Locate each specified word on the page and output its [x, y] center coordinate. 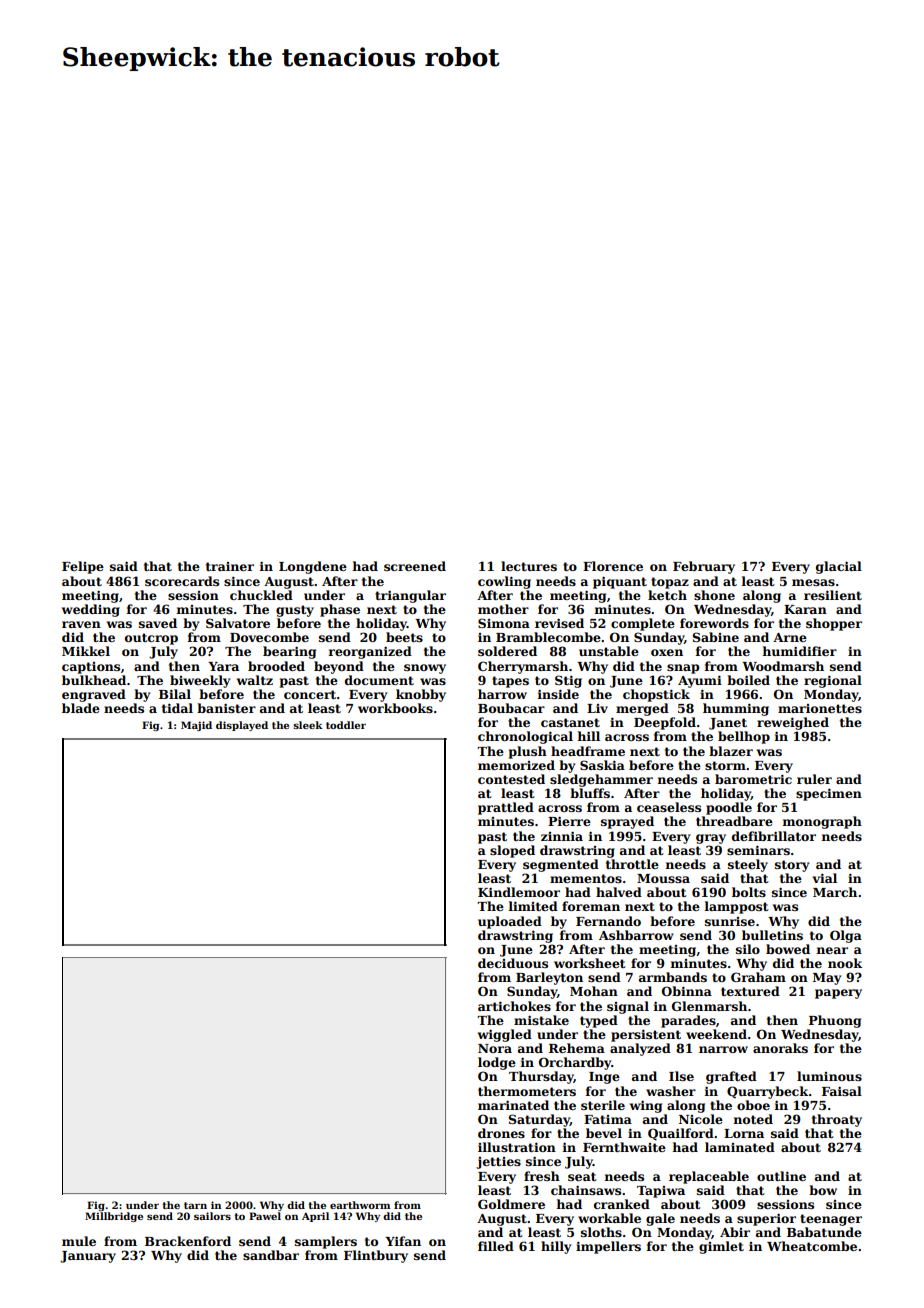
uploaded [510, 922]
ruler [814, 779]
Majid [196, 726]
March [835, 892]
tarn [195, 1205]
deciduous [513, 963]
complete [643, 624]
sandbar [271, 1255]
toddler [346, 725]
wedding [91, 610]
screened [415, 566]
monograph [822, 822]
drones [501, 1133]
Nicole [701, 1119]
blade [81, 708]
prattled [506, 808]
